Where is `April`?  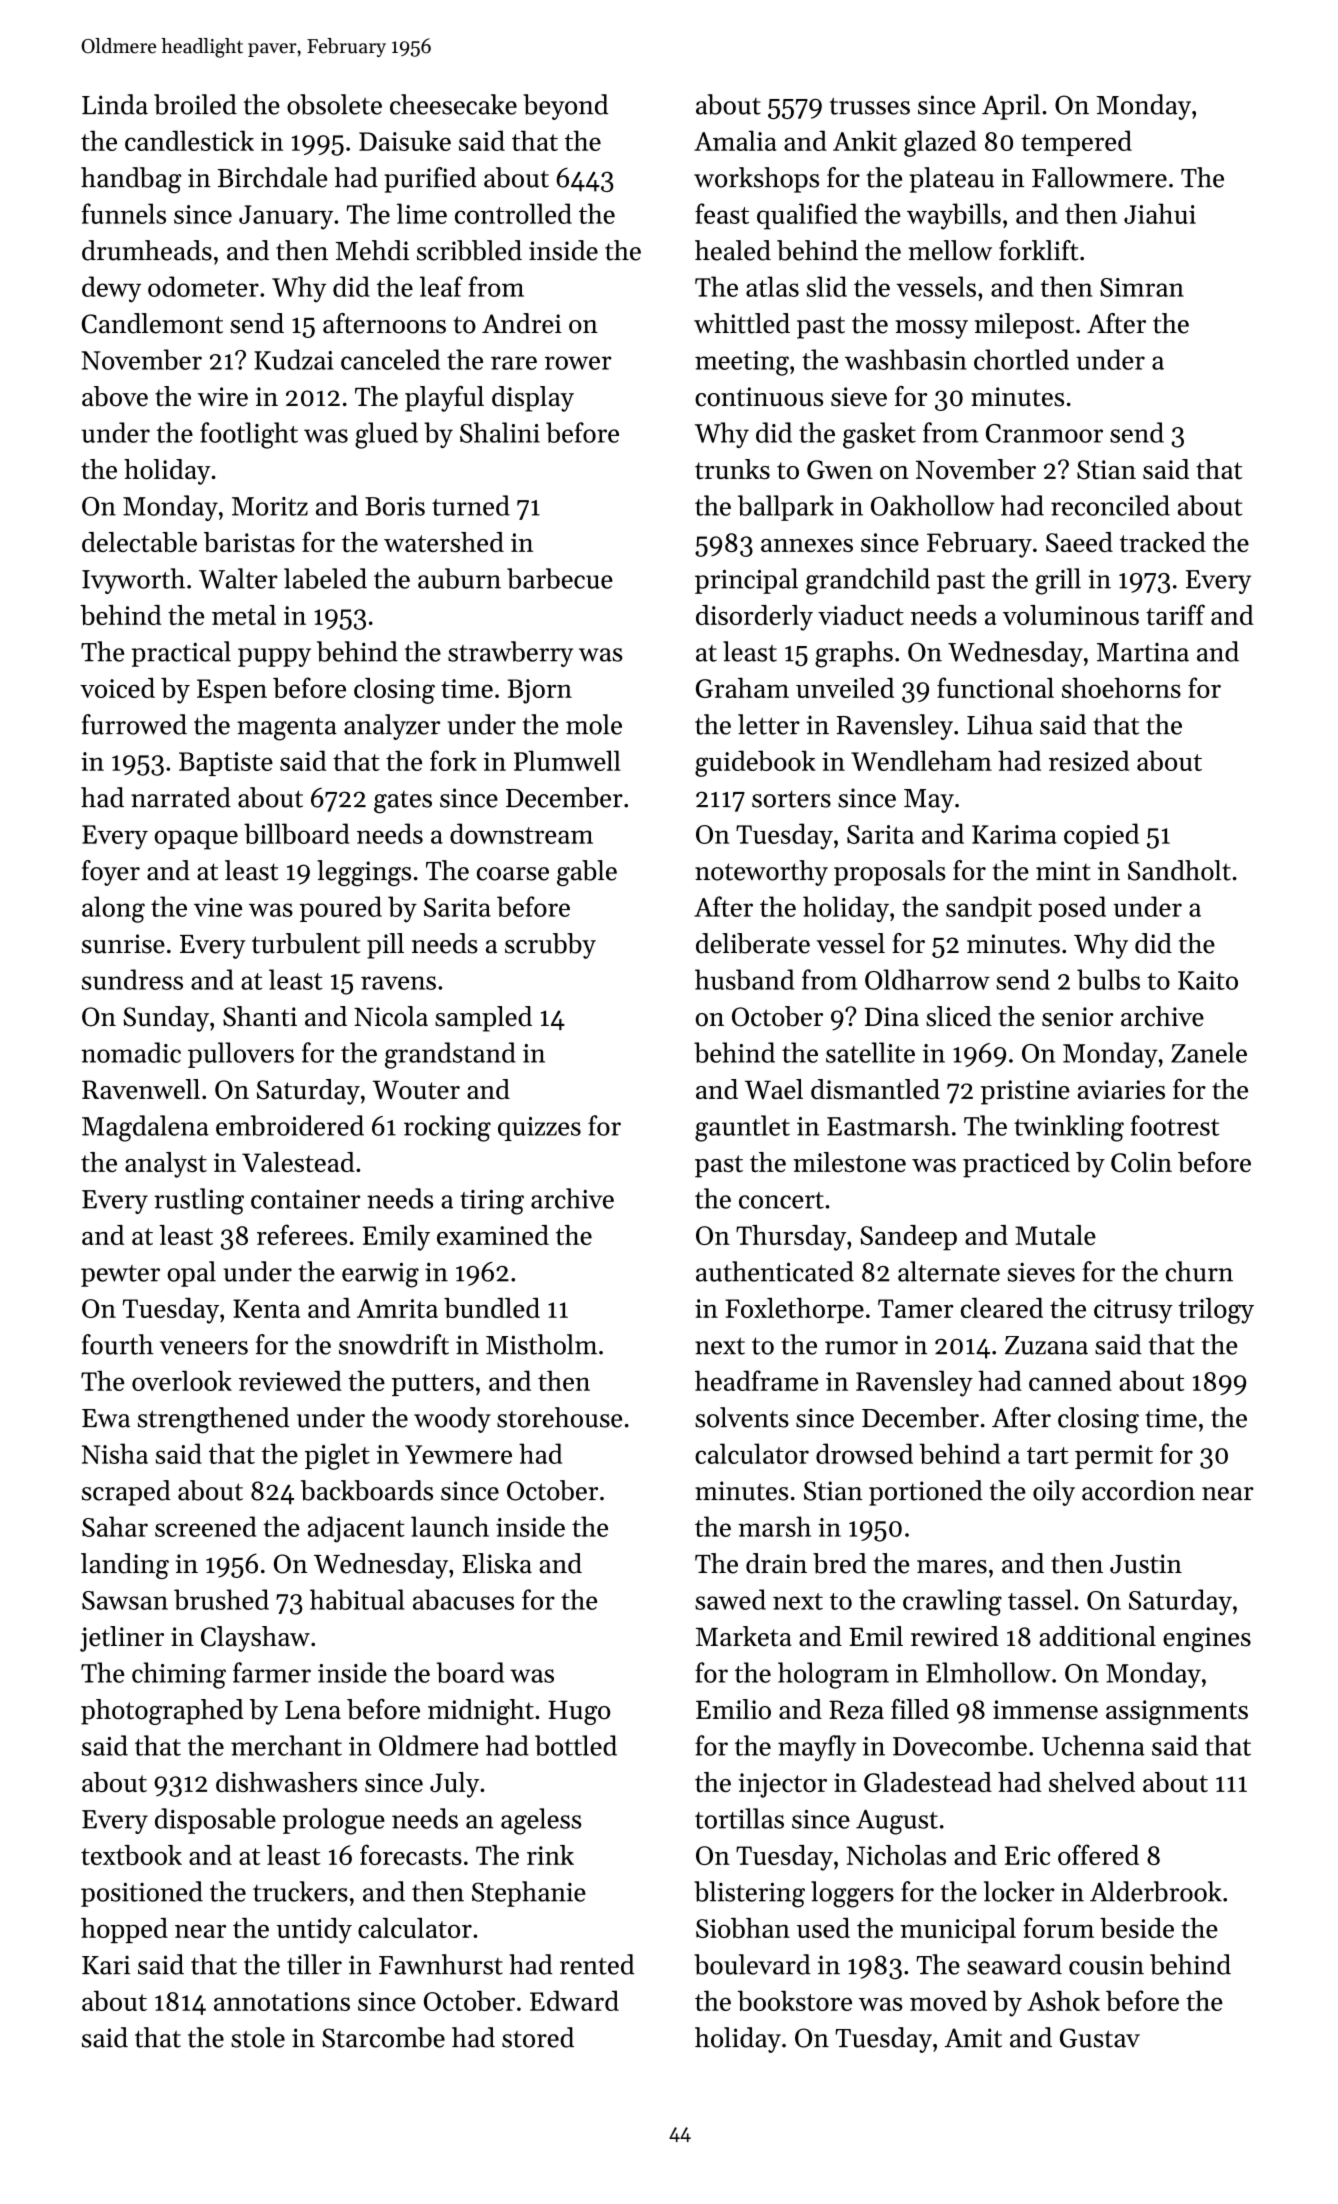
April is located at coordinates (1011, 107).
